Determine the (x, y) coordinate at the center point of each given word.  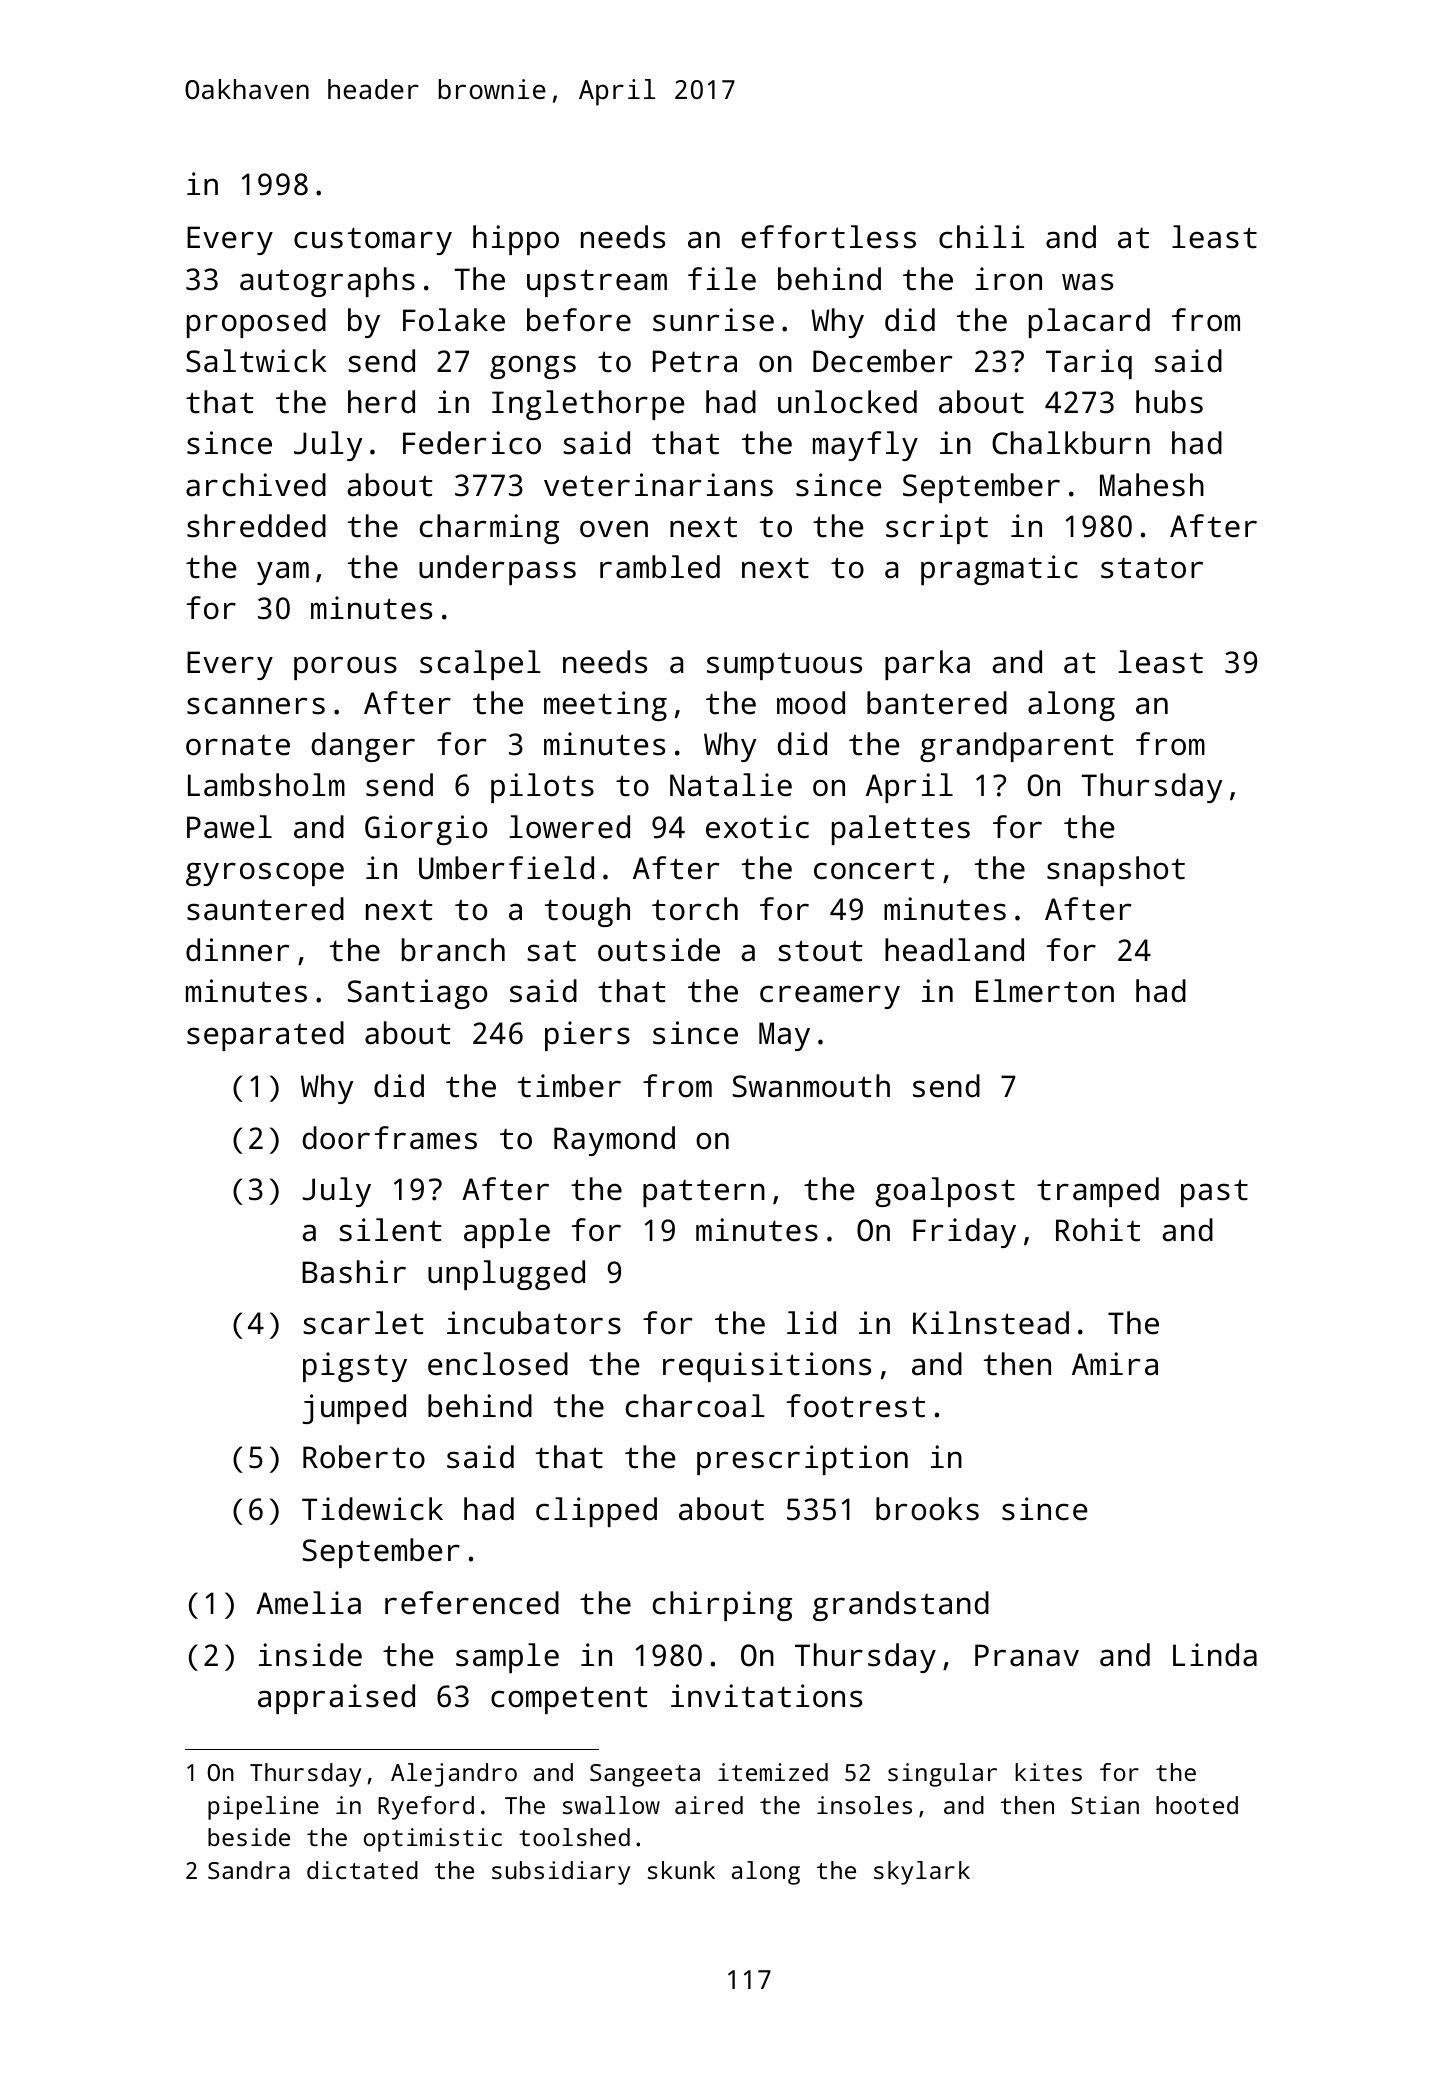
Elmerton (1045, 991)
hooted (1197, 1805)
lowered (569, 827)
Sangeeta (645, 1775)
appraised (336, 1699)
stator (1152, 568)
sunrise (713, 320)
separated (265, 1036)
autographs (327, 282)
